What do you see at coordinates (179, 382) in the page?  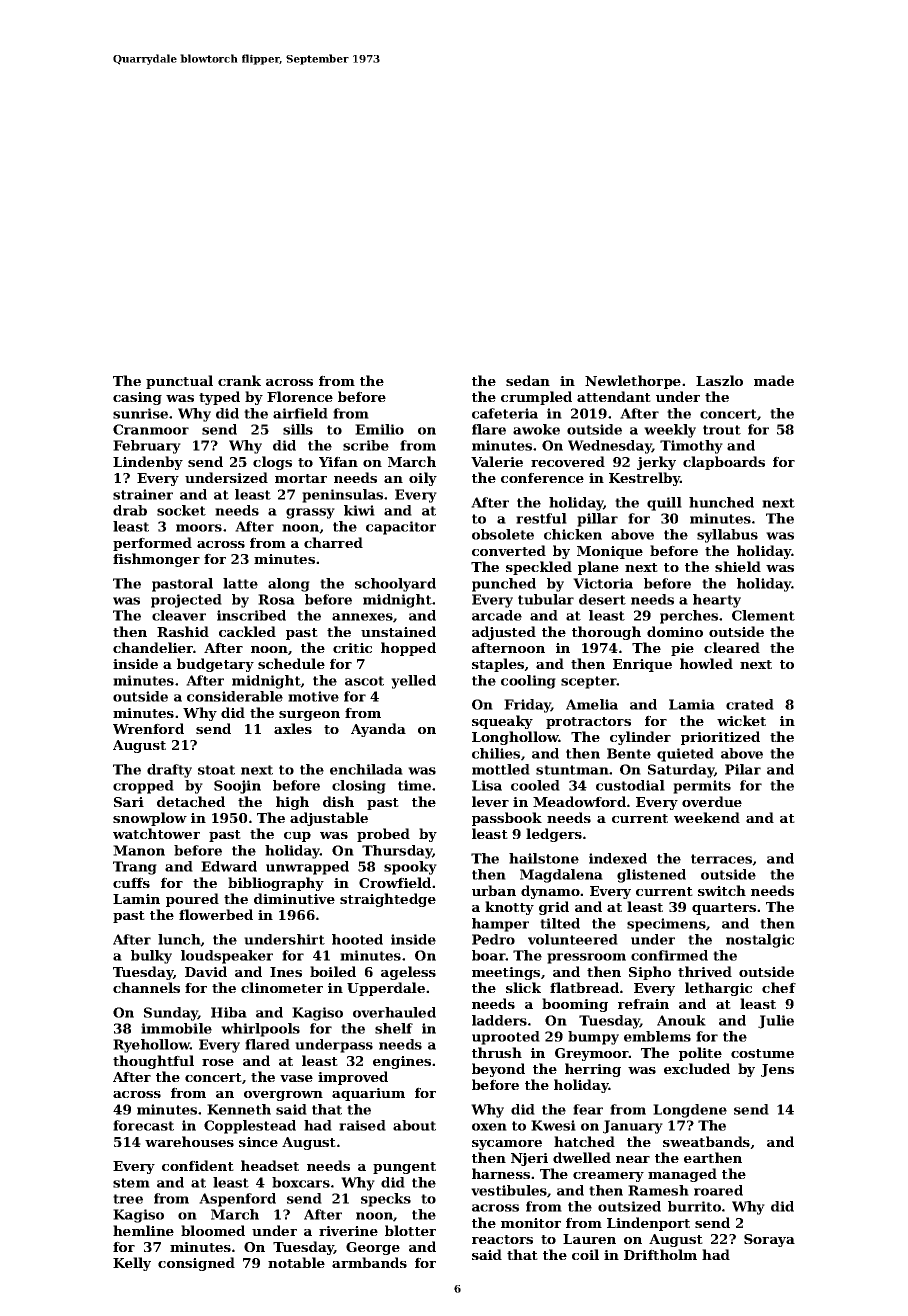 I see `punctual` at bounding box center [179, 382].
